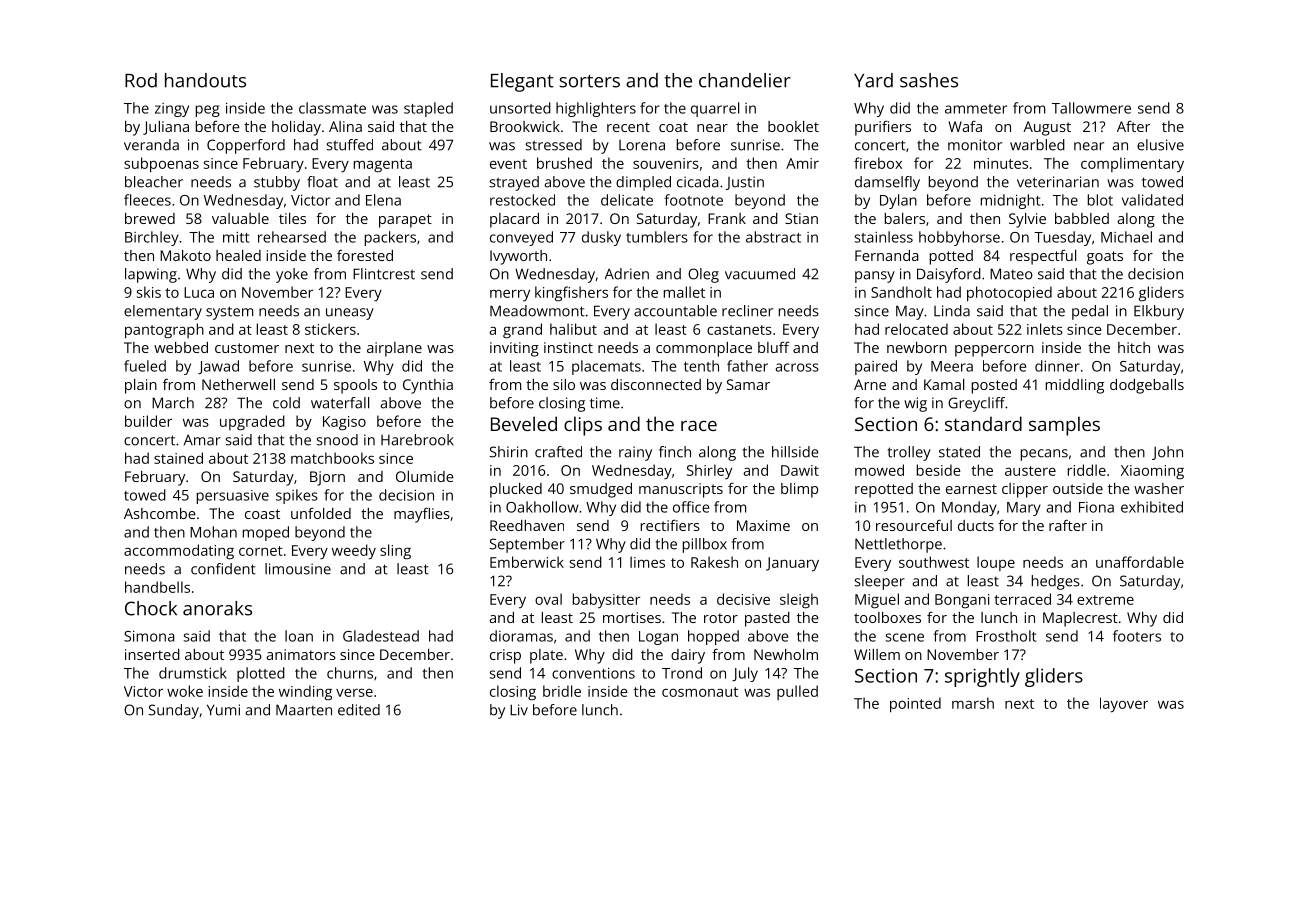 The image size is (1308, 924). I want to click on oval, so click(548, 599).
